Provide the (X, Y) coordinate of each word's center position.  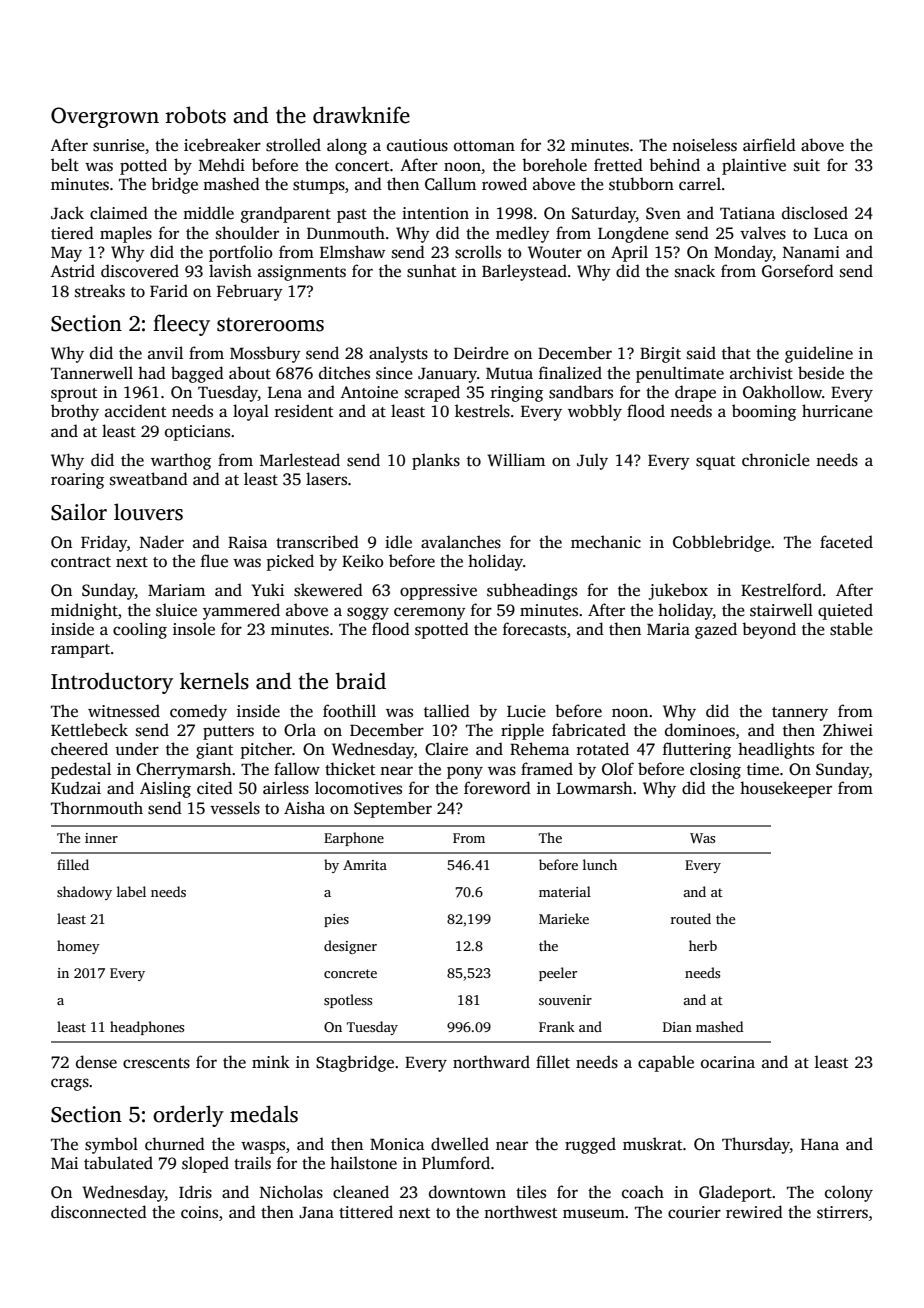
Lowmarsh (594, 788)
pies (336, 920)
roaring (77, 481)
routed (691, 918)
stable (851, 629)
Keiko (362, 561)
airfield (769, 145)
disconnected (99, 1212)
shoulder (247, 233)
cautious (417, 145)
